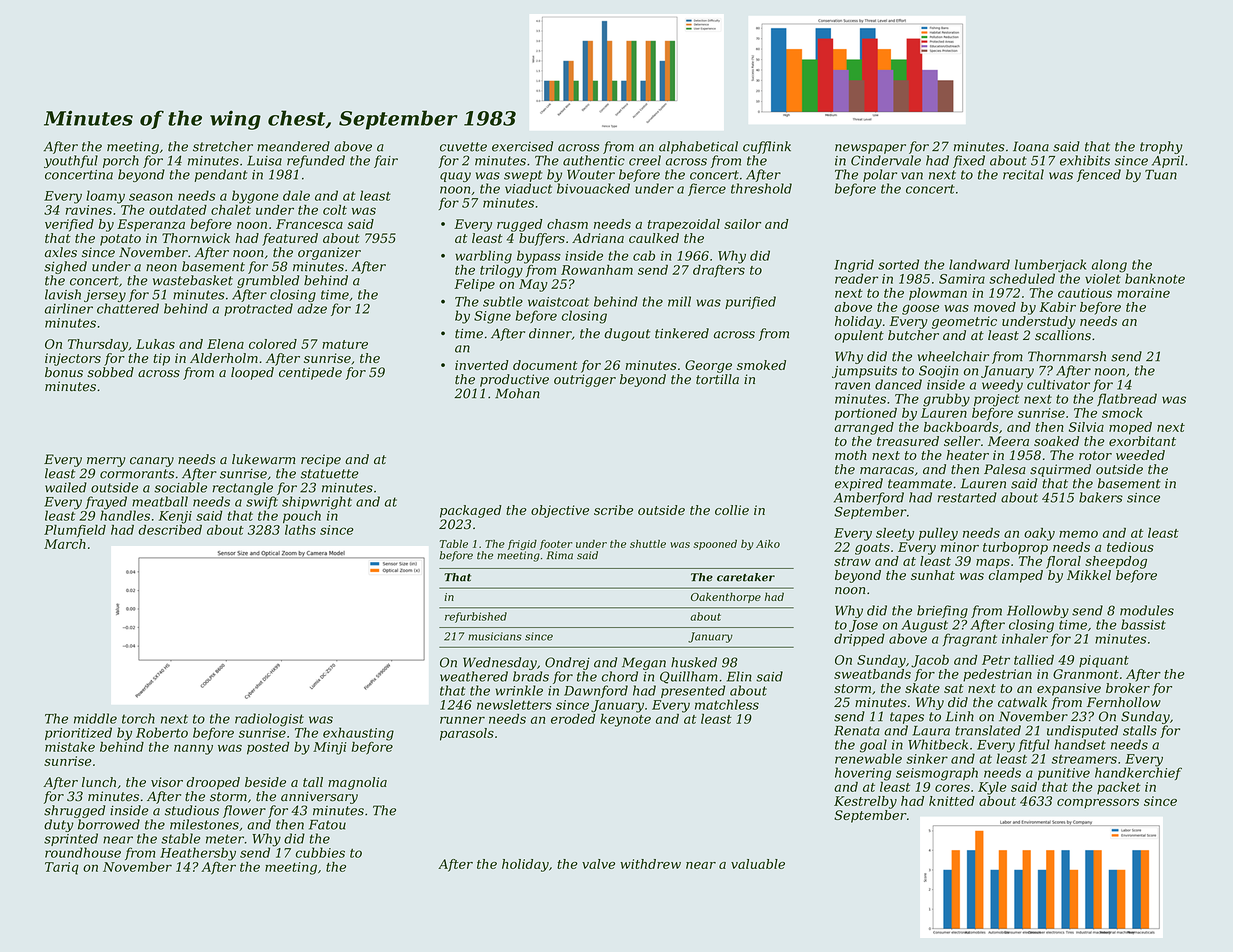 The width and height of the screenshot is (1233, 952). I want to click on stretcher, so click(223, 146).
